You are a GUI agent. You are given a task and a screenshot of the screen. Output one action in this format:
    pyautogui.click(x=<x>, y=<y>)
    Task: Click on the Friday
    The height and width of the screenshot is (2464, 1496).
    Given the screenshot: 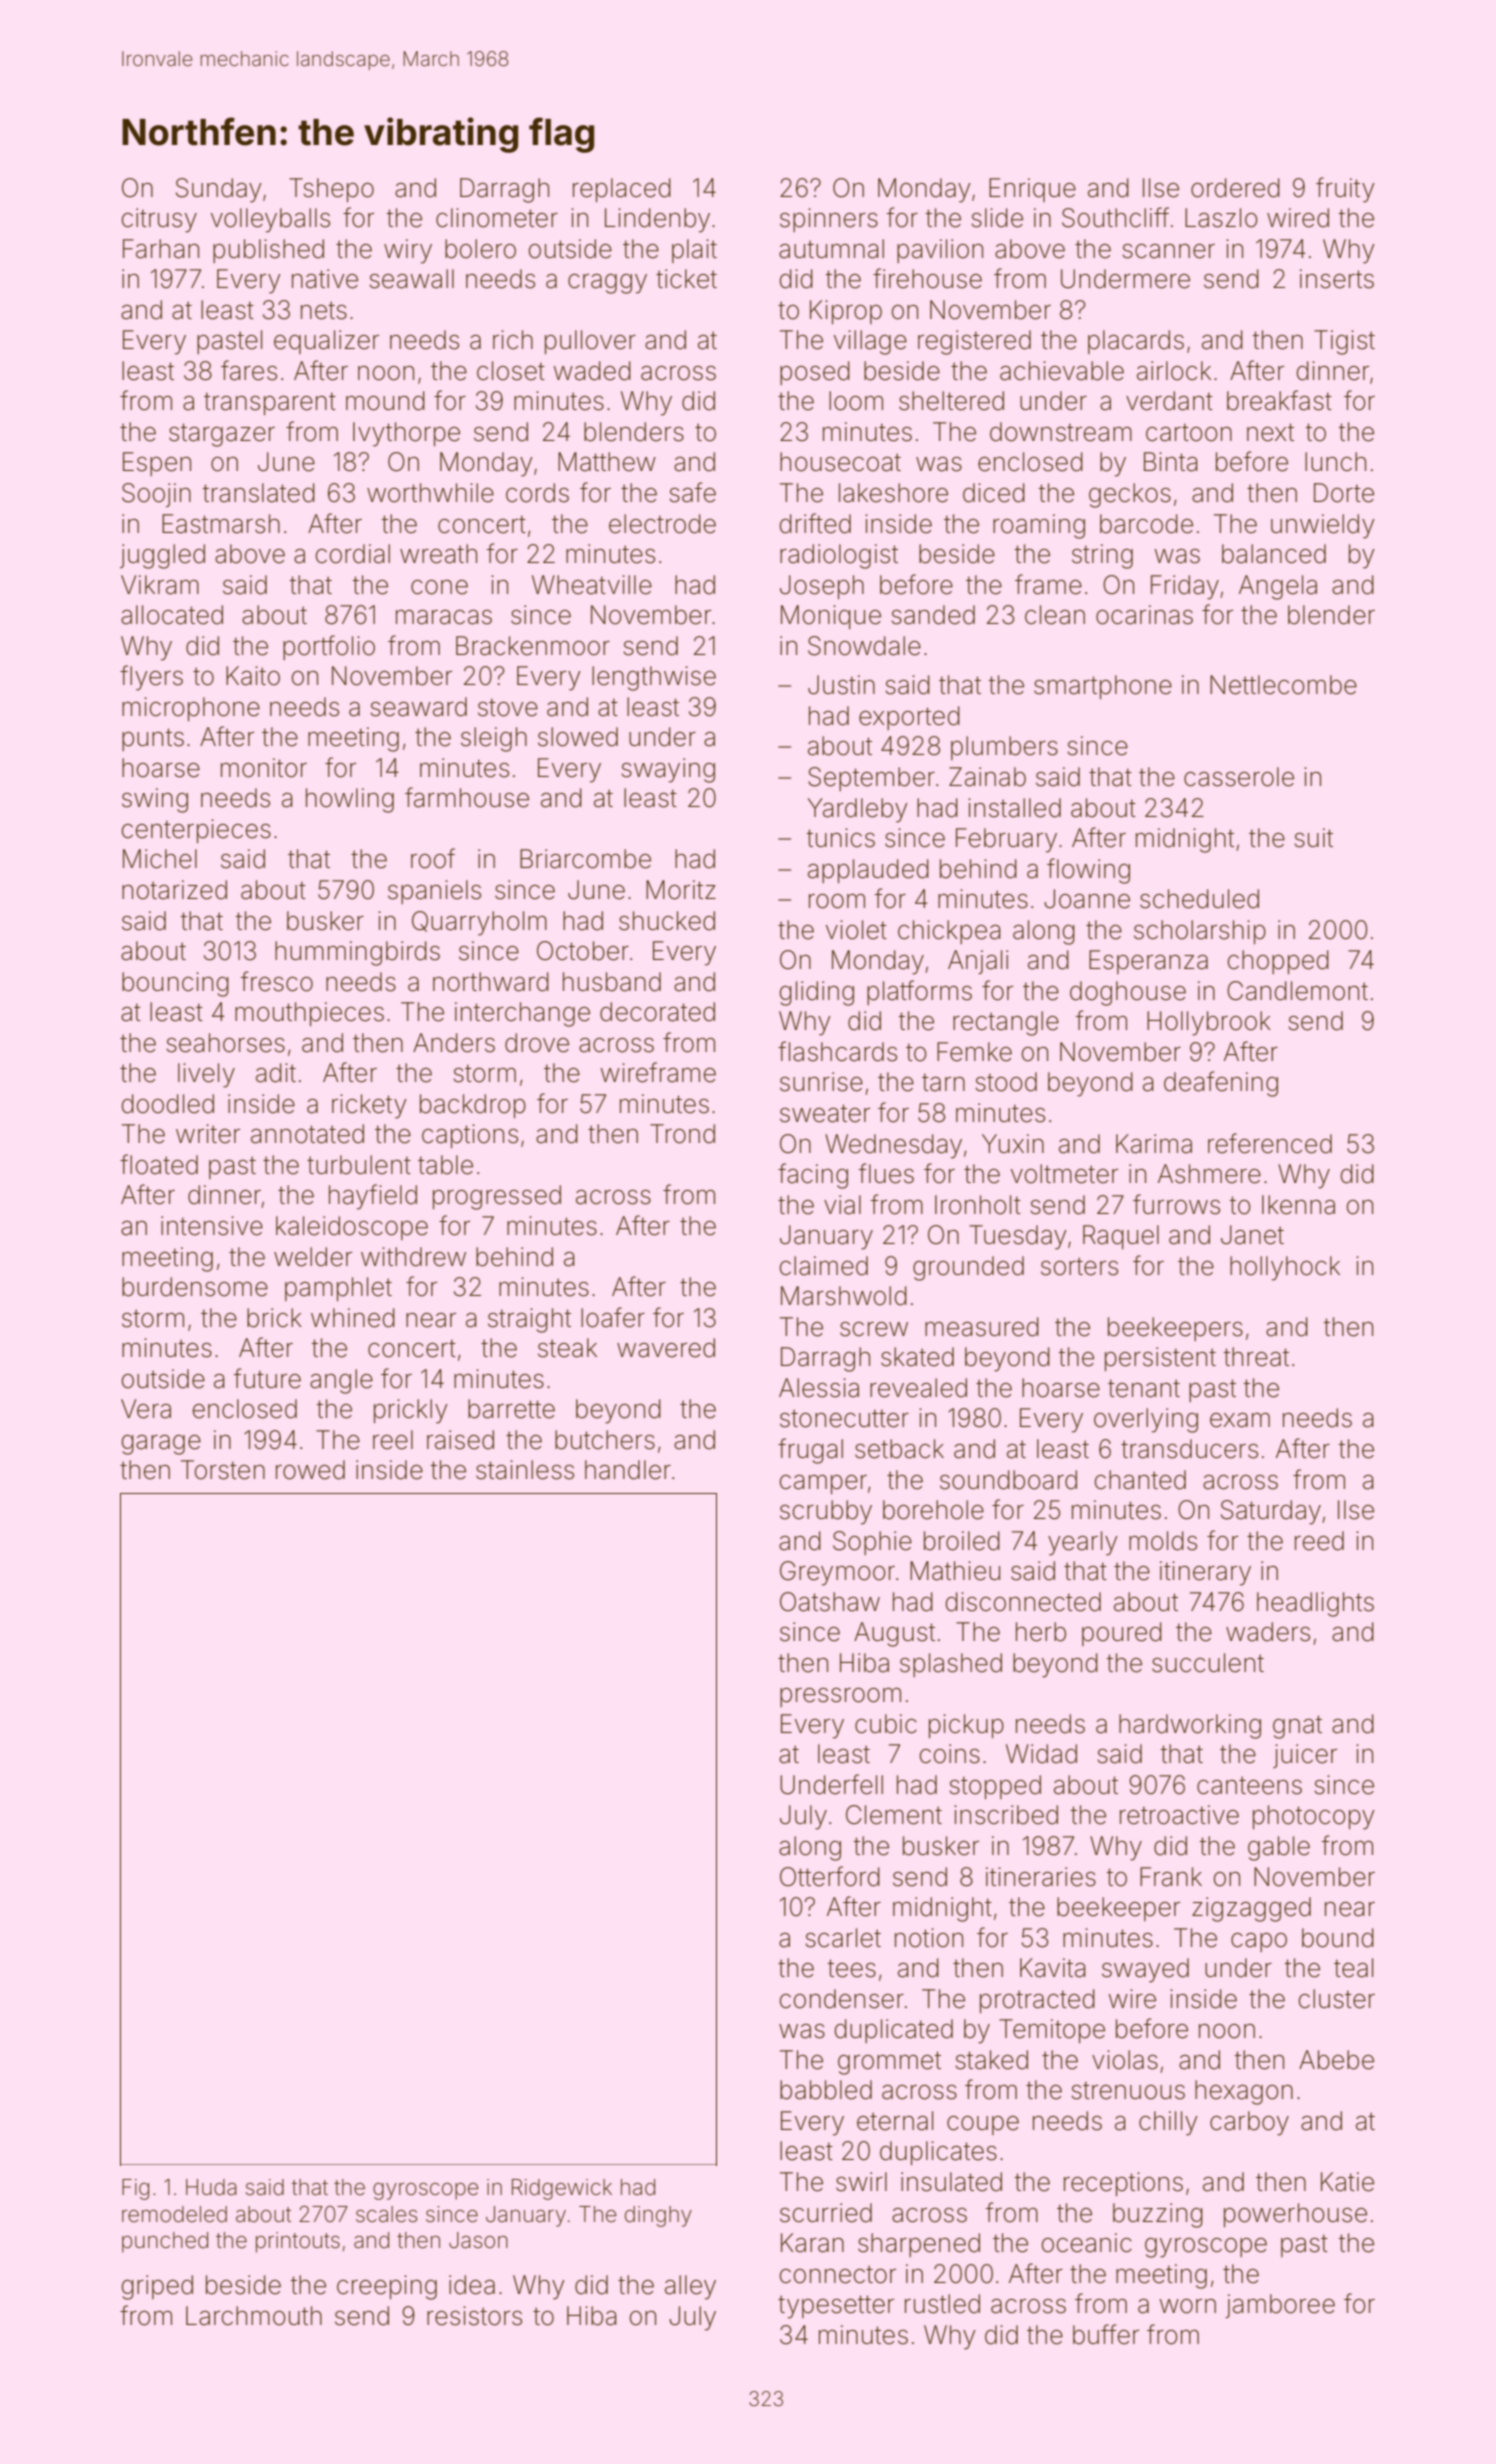 What is the action you would take?
    pyautogui.click(x=1185, y=587)
